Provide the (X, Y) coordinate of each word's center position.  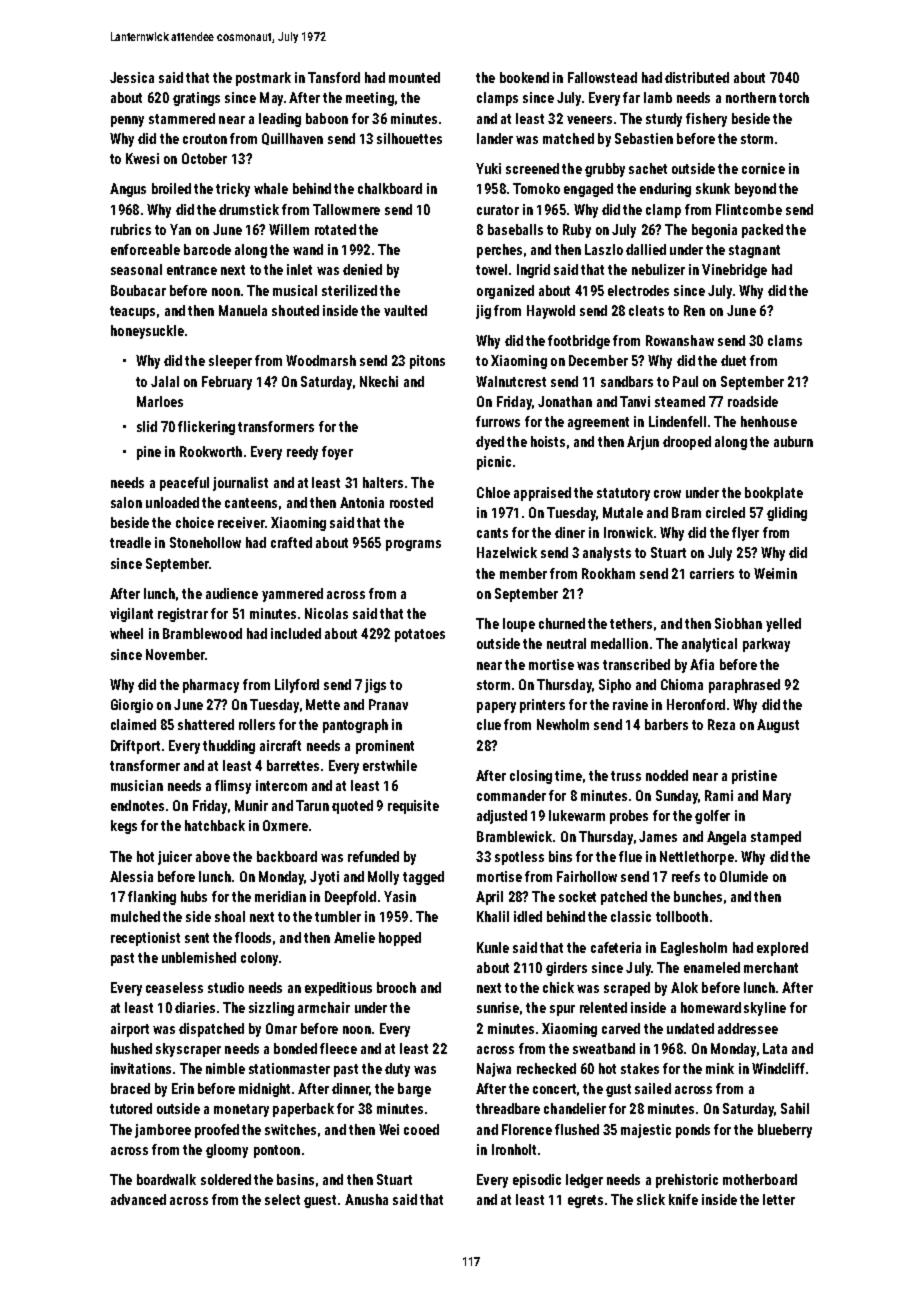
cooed (421, 1129)
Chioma (682, 684)
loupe (519, 625)
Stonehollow (205, 542)
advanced (138, 1199)
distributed (697, 77)
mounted (414, 77)
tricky (233, 190)
